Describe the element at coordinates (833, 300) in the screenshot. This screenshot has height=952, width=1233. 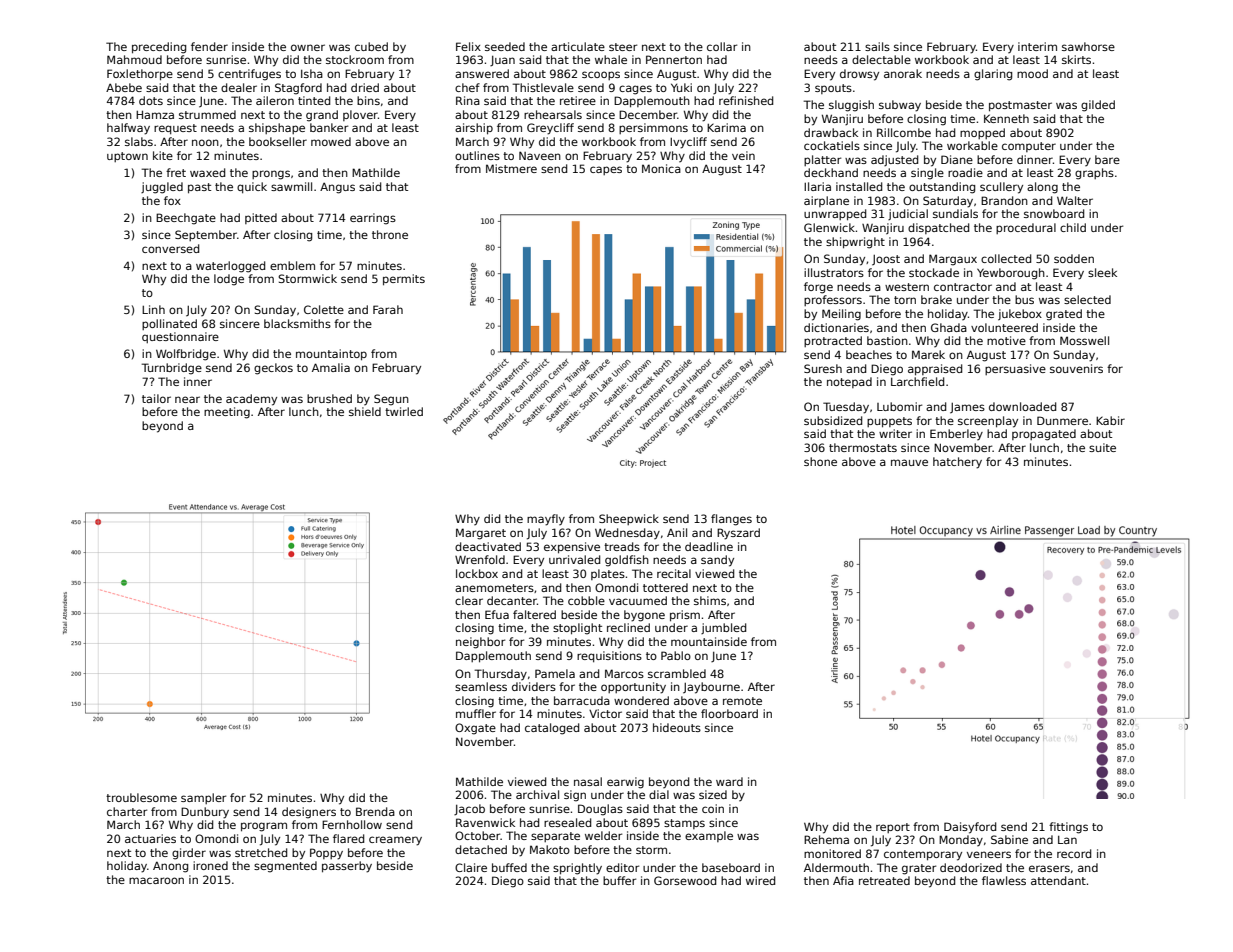
I see `professors` at that location.
